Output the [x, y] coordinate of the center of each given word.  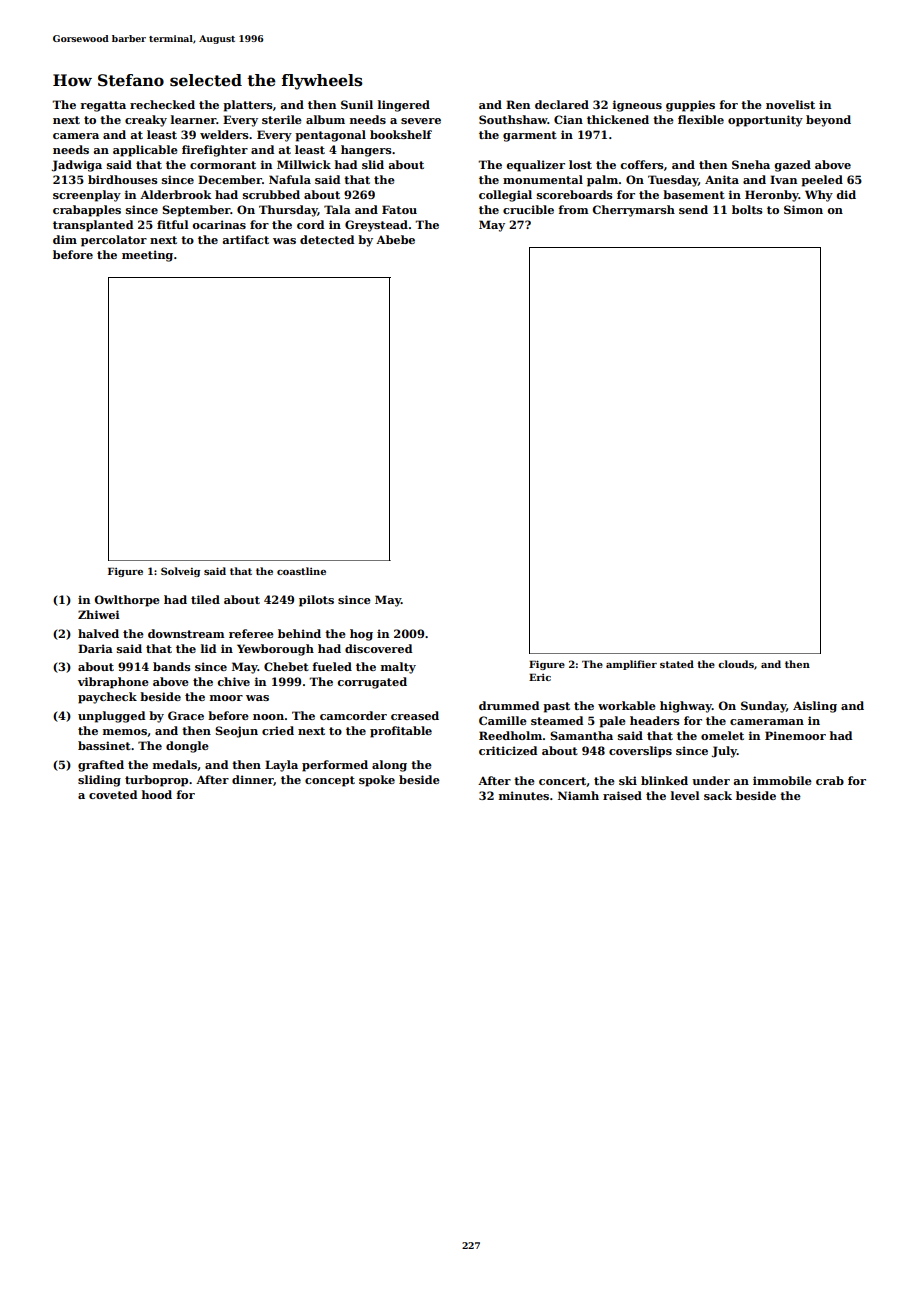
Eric [540, 677]
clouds [736, 664]
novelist [790, 104]
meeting [147, 256]
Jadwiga [77, 166]
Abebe [395, 239]
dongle [187, 747]
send [693, 209]
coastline [301, 571]
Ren [518, 104]
